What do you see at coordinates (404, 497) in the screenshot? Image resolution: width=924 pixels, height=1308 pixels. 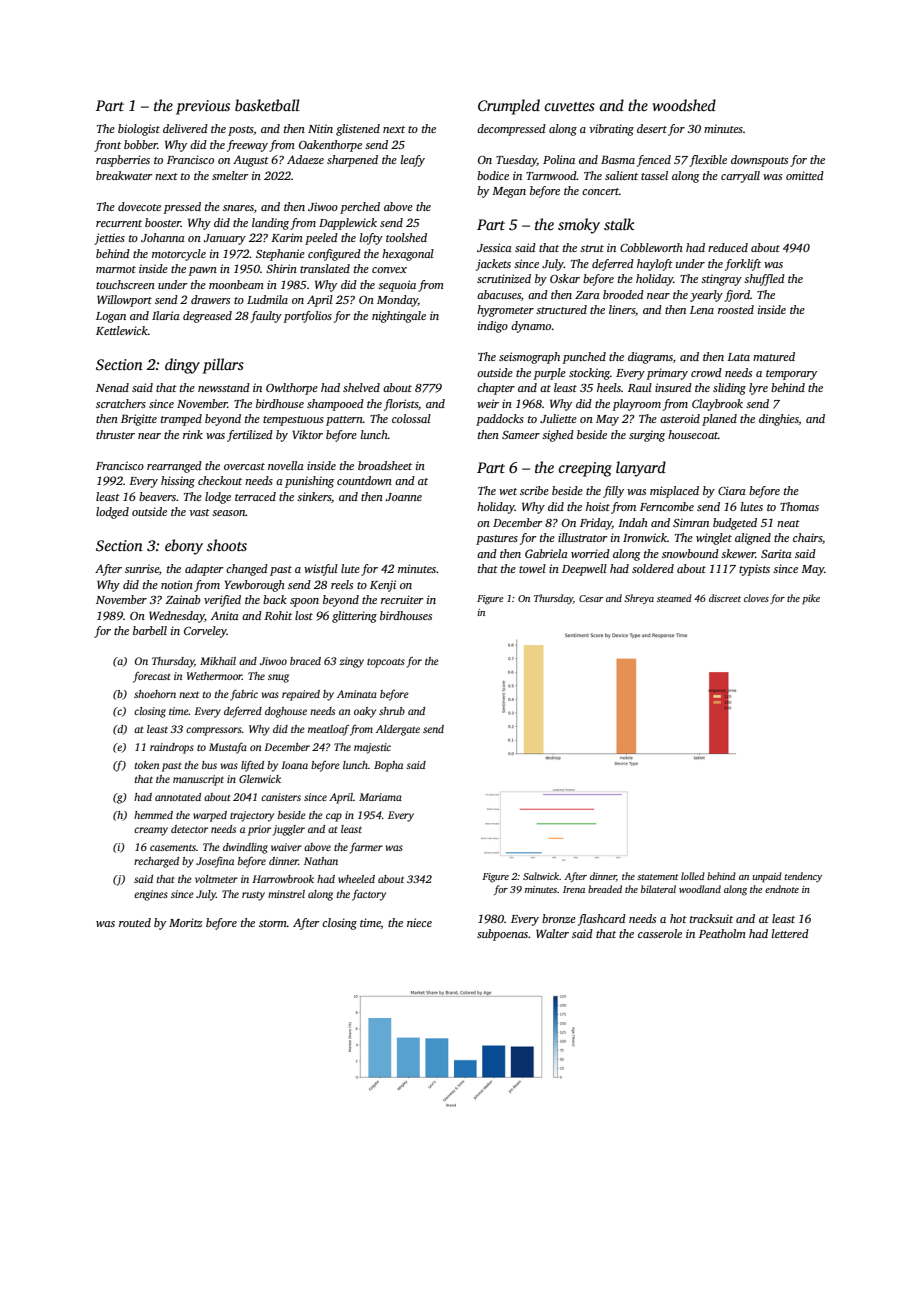 I see `Joanne` at bounding box center [404, 497].
